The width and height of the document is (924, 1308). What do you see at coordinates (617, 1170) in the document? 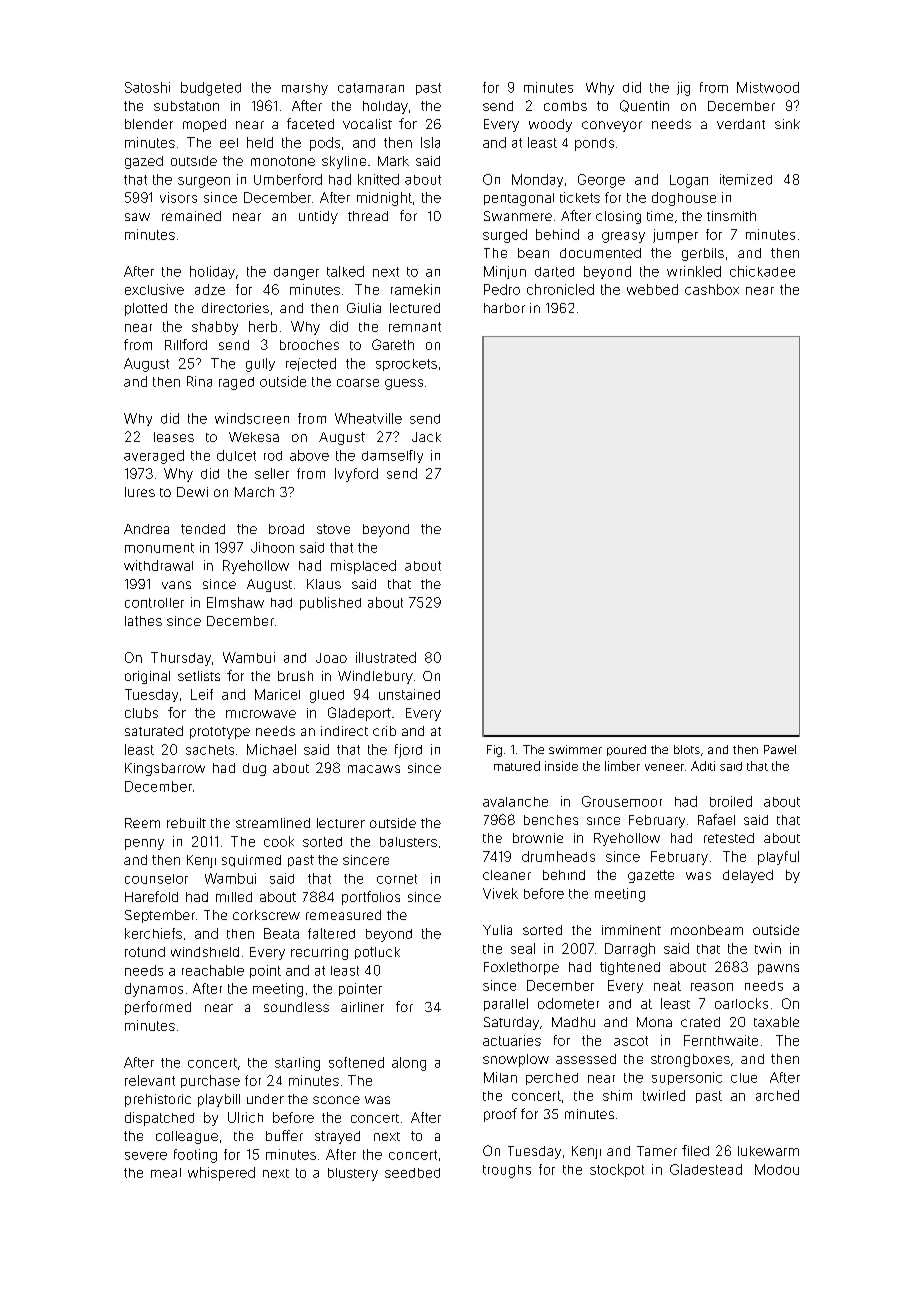
I see `stockpot` at bounding box center [617, 1170].
